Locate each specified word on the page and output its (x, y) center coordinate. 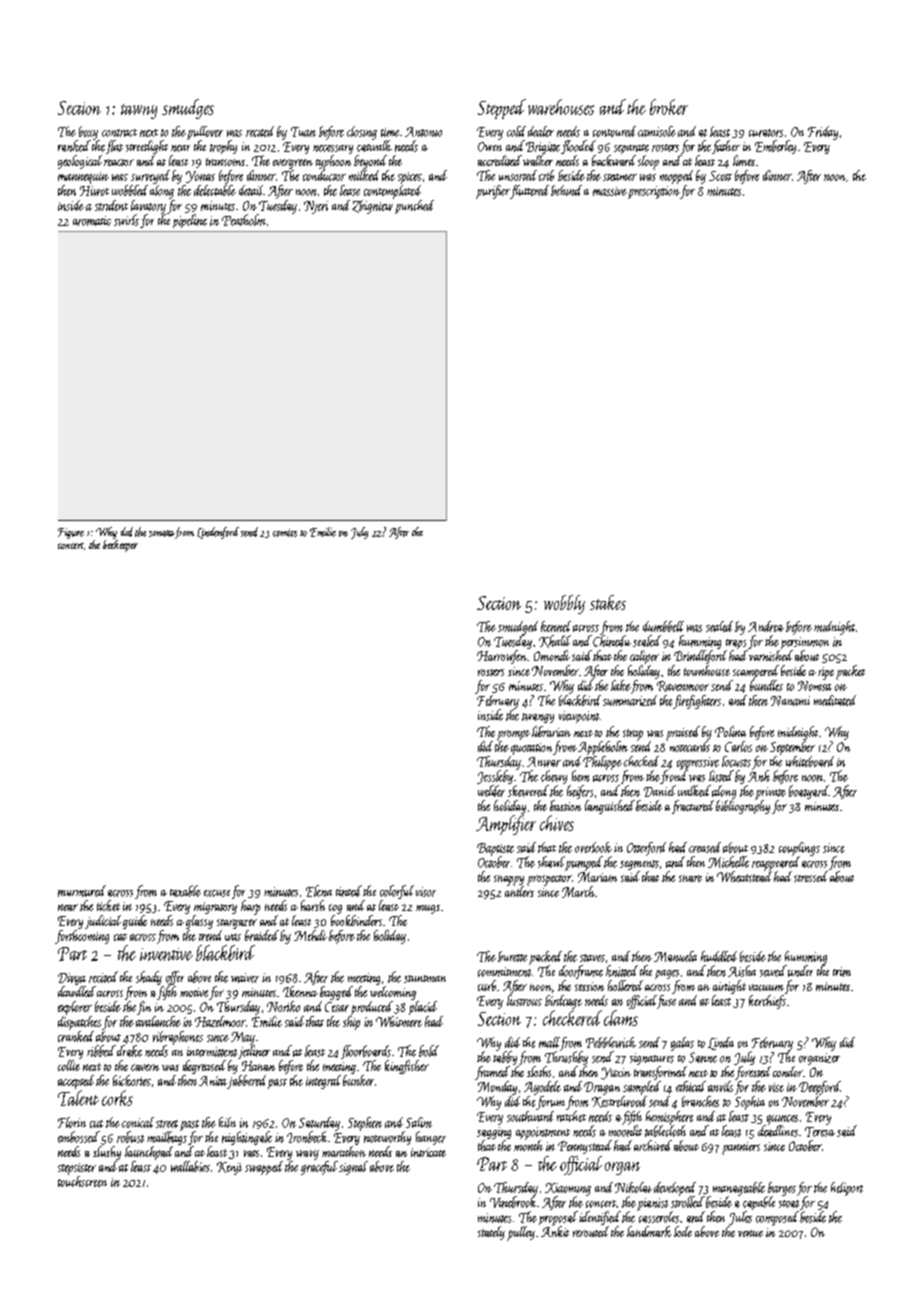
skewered (528, 791)
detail (251, 190)
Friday (823, 133)
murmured (82, 891)
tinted (349, 891)
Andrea (766, 626)
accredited (500, 160)
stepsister (77, 1169)
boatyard (809, 792)
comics (285, 533)
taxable (185, 891)
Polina (730, 731)
